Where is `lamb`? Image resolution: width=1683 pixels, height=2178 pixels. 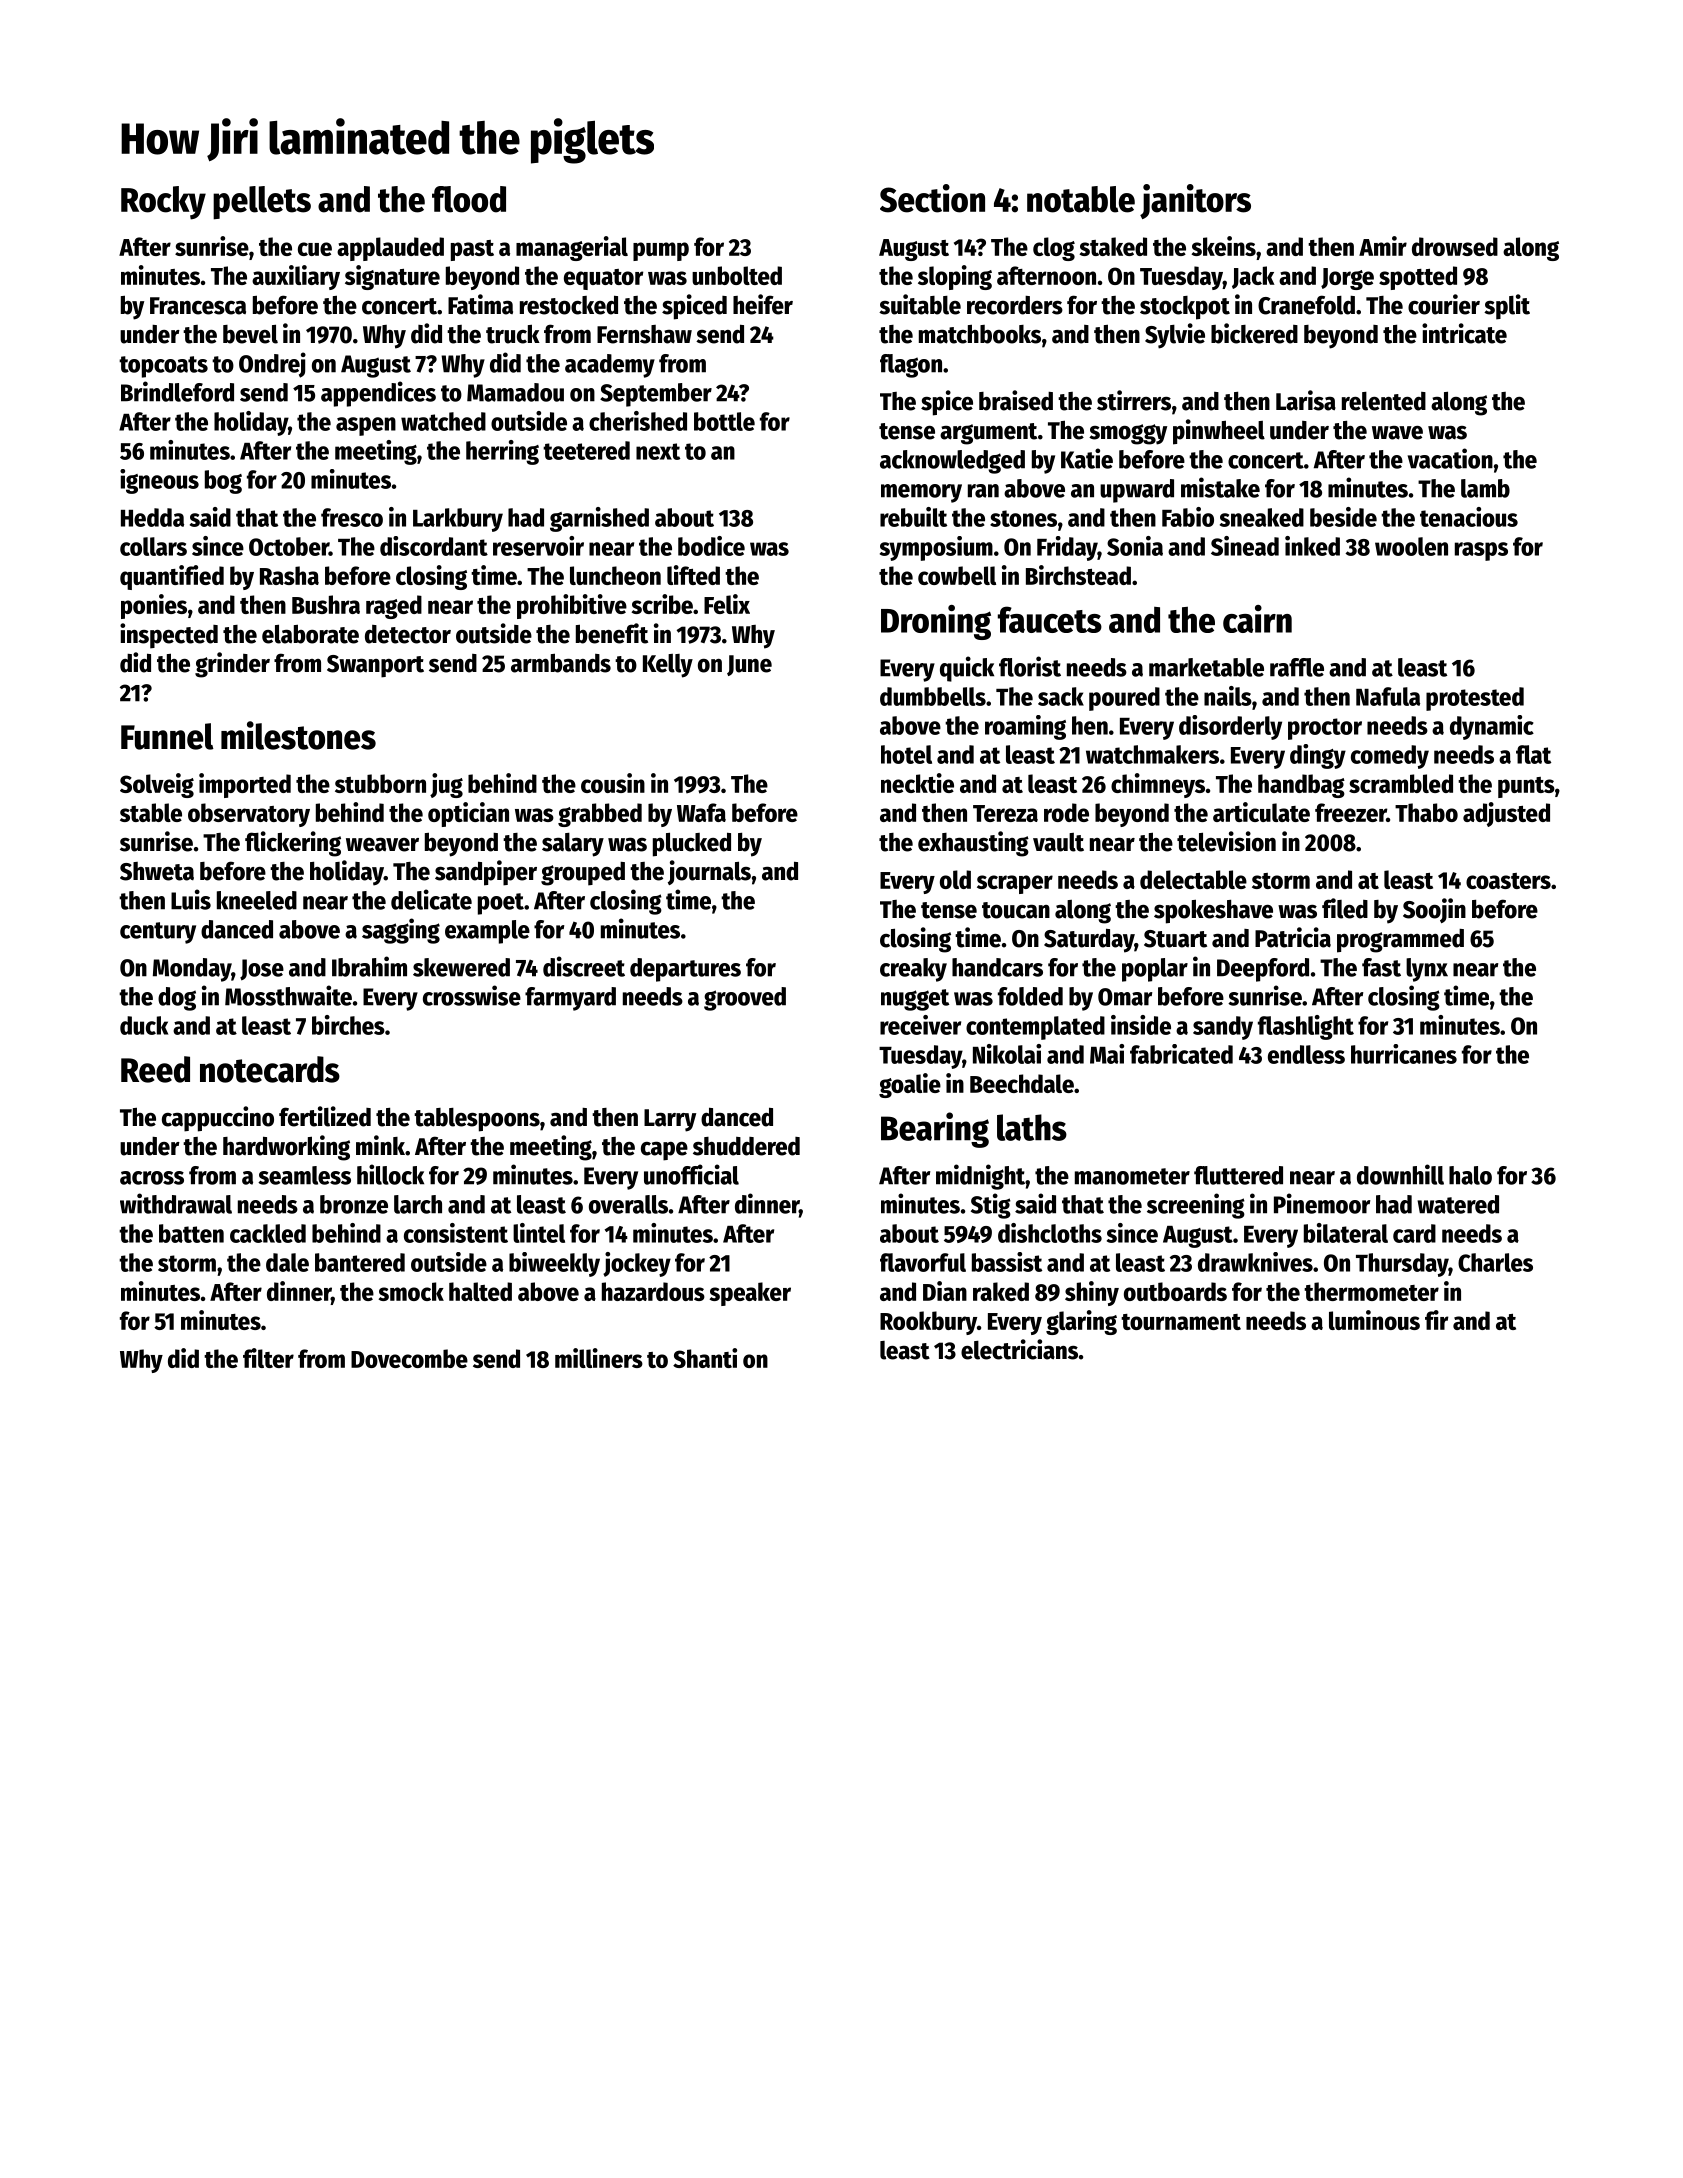 lamb is located at coordinates (1485, 488).
